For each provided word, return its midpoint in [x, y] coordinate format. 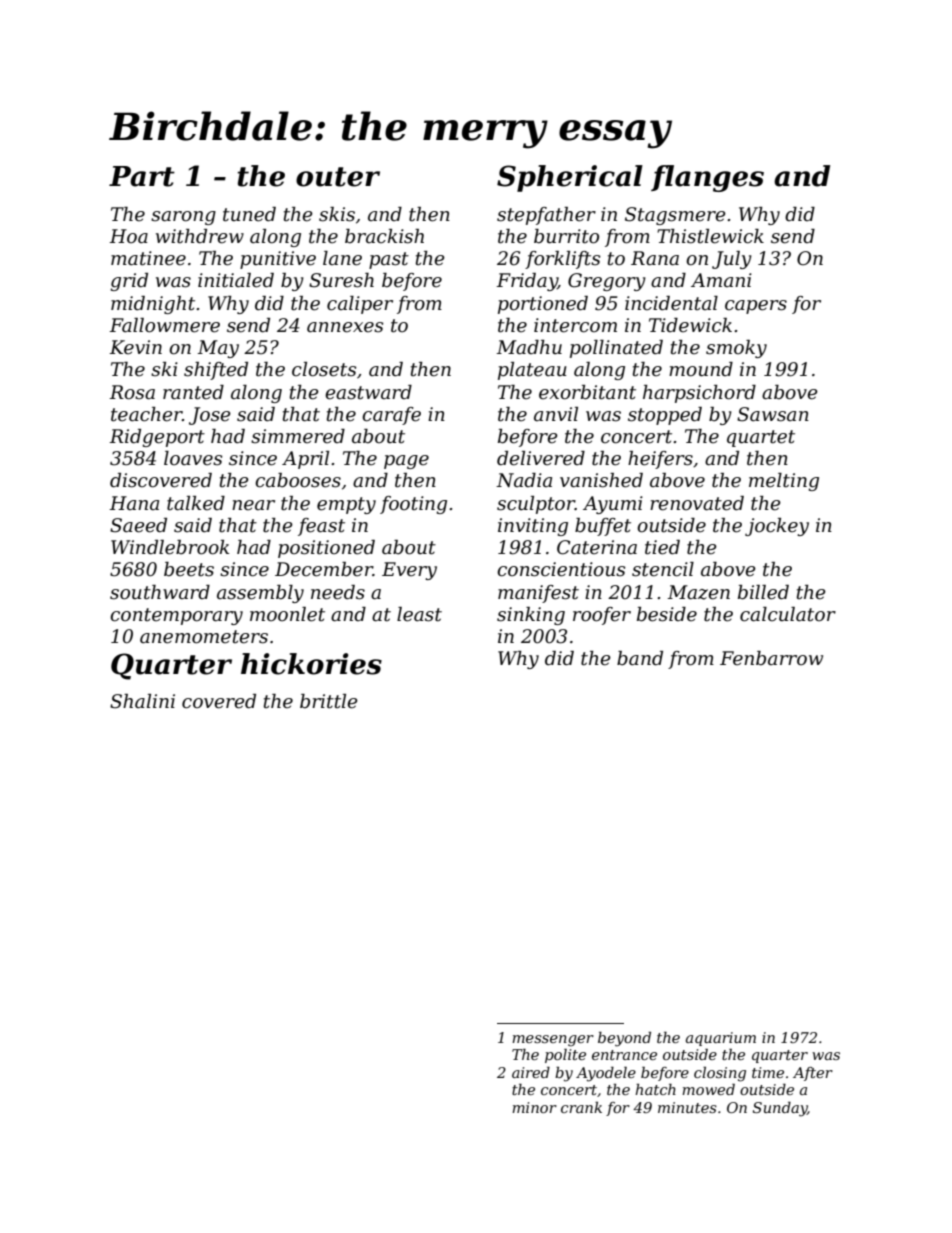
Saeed [138, 525]
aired [531, 1072]
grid [129, 282]
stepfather [546, 216]
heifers [660, 460]
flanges [707, 178]
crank [581, 1107]
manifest [538, 594]
